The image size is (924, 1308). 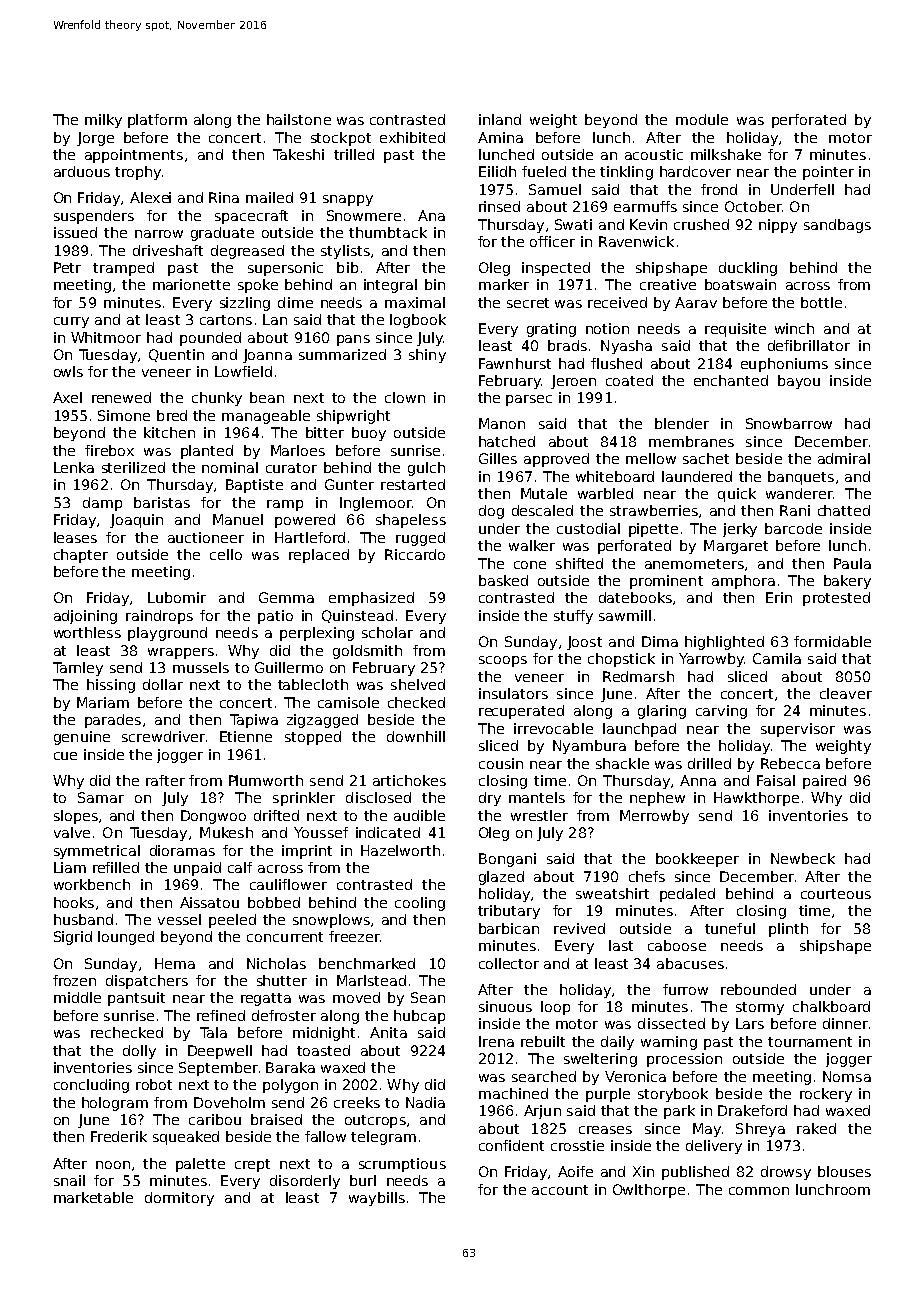 What do you see at coordinates (266, 417) in the screenshot?
I see `manageable` at bounding box center [266, 417].
